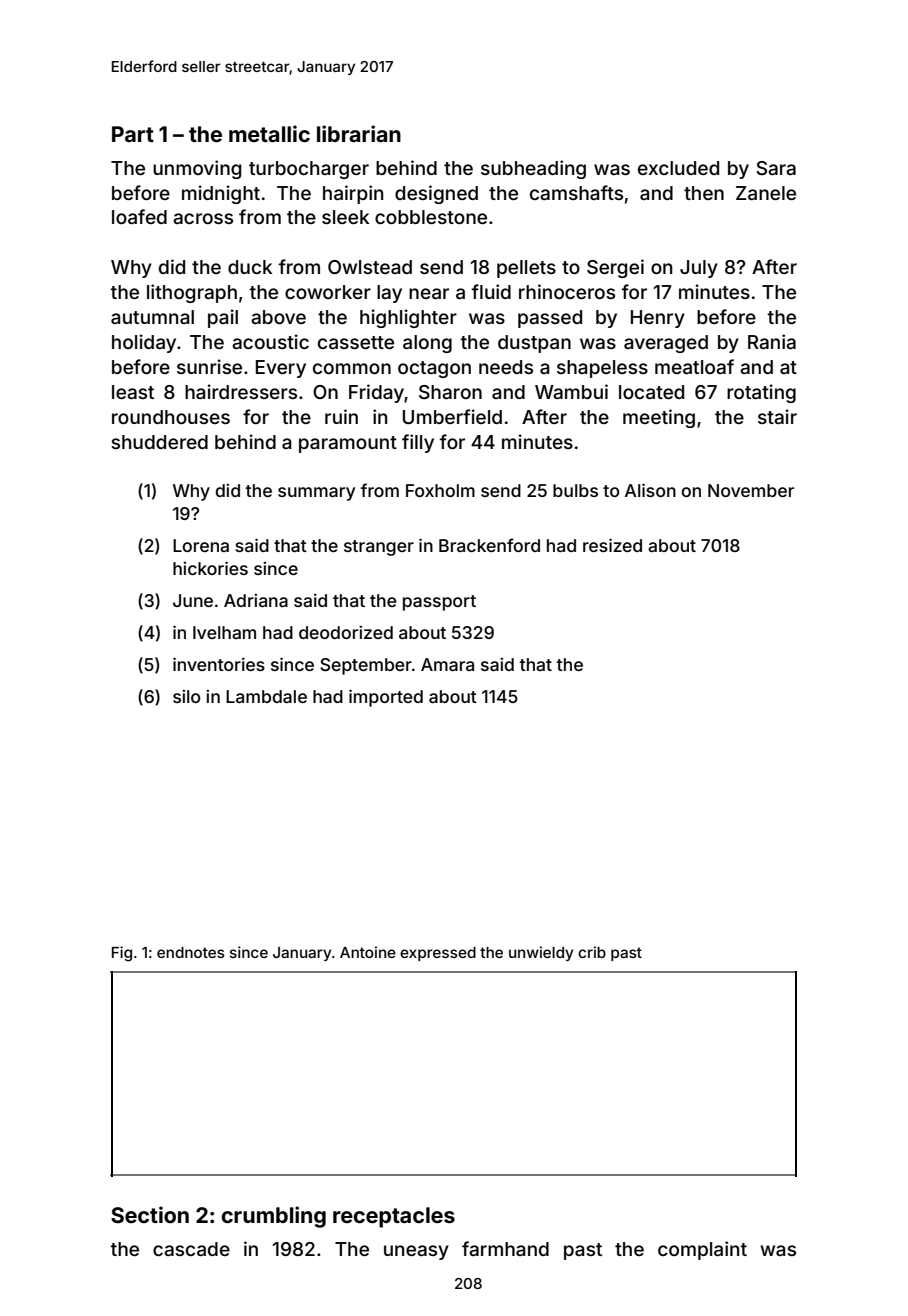 This document has height=1316, width=908. What do you see at coordinates (250, 267) in the document?
I see `duck` at bounding box center [250, 267].
